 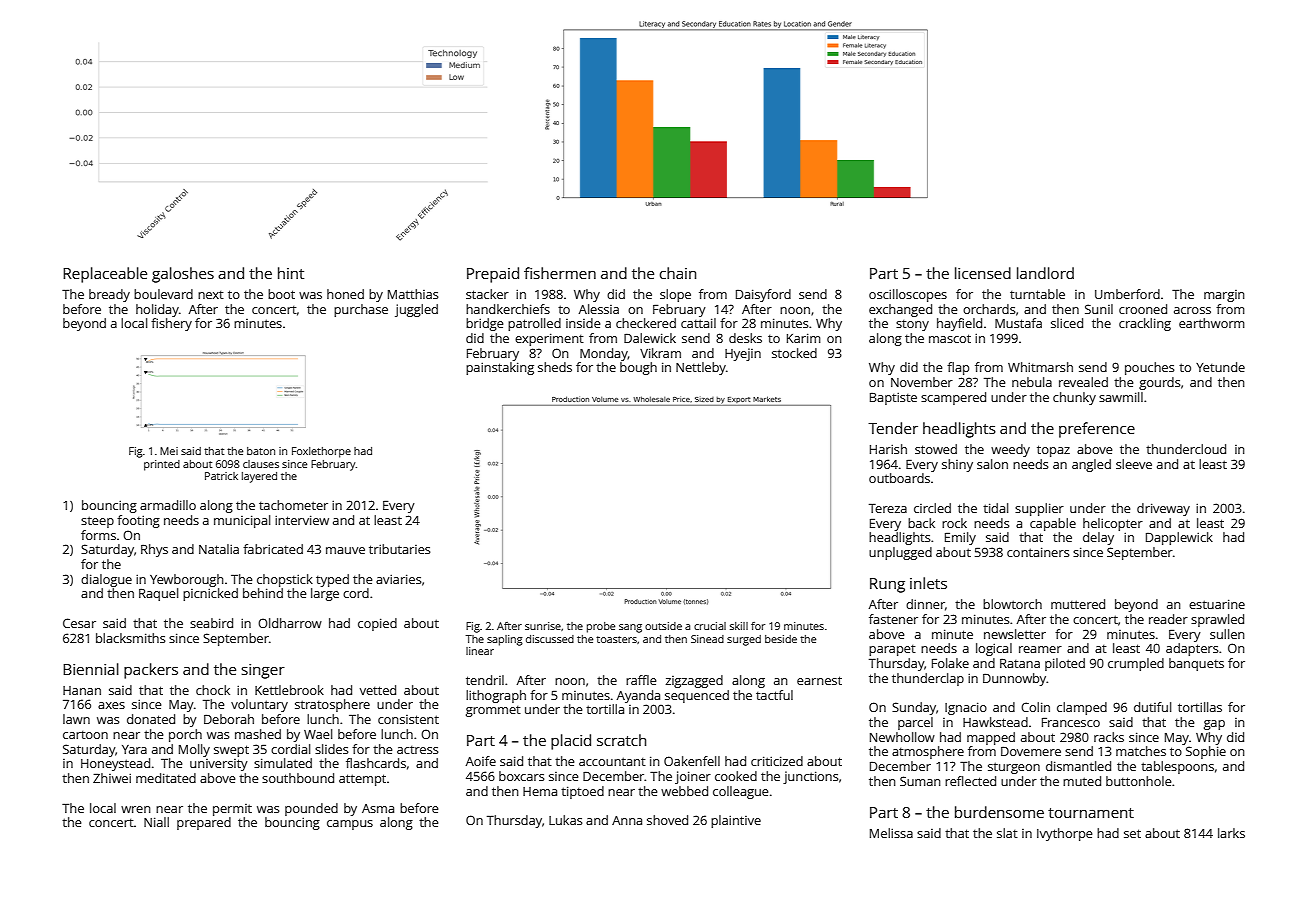 I want to click on Oldharrow, so click(x=290, y=623).
